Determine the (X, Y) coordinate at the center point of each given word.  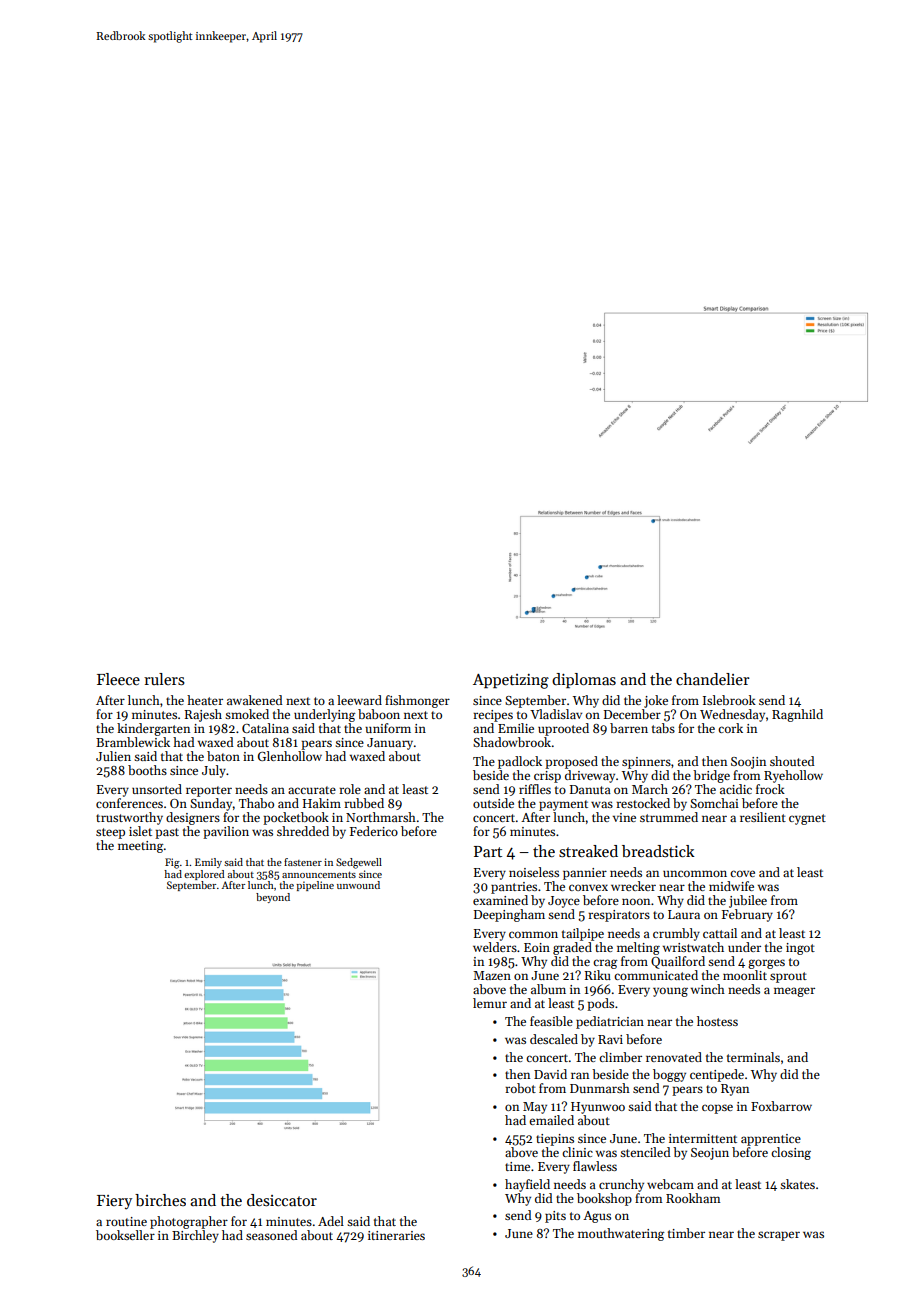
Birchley (195, 1236)
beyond (273, 898)
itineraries (396, 1235)
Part (488, 851)
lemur (490, 1003)
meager (794, 992)
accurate (312, 790)
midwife (731, 886)
